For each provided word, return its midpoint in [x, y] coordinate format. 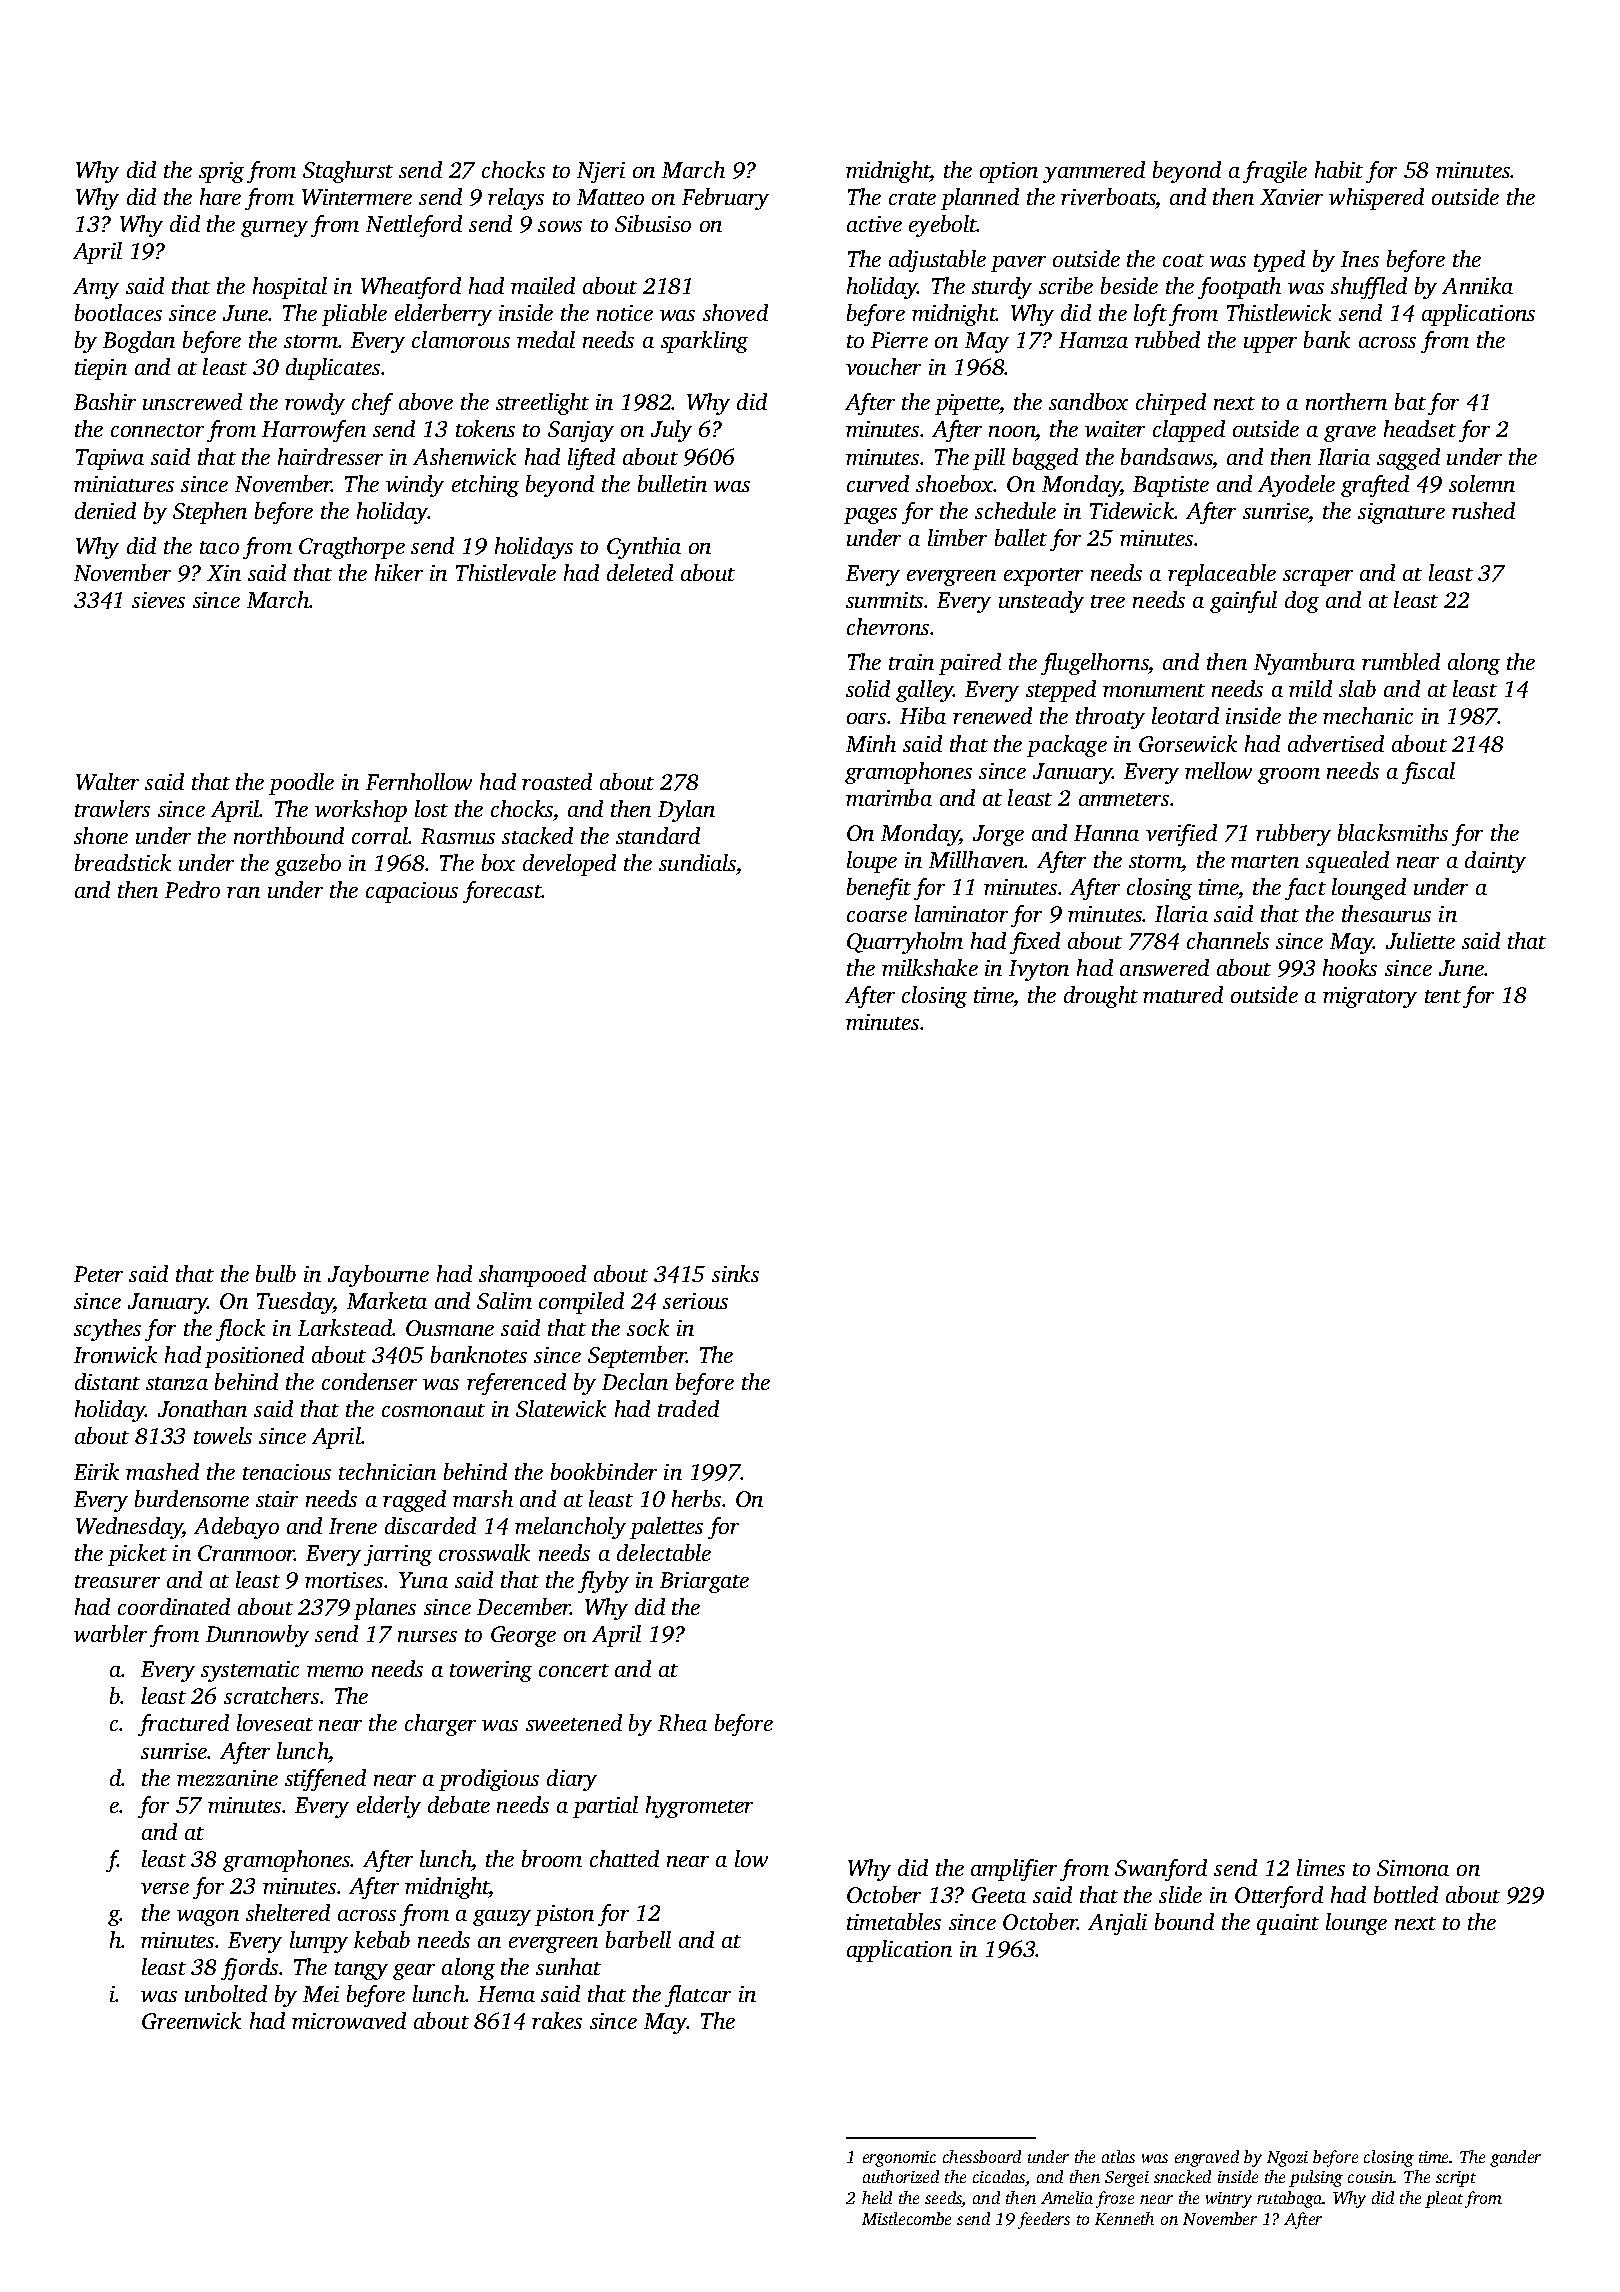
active [874, 224]
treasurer [117, 1581]
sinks [735, 1273]
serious [695, 1301]
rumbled [1401, 661]
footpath [1239, 288]
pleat [1444, 2199]
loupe [872, 862]
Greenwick [191, 2020]
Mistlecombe [906, 2218]
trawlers [112, 808]
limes [1321, 1867]
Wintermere [357, 197]
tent [1443, 996]
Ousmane [450, 1328]
